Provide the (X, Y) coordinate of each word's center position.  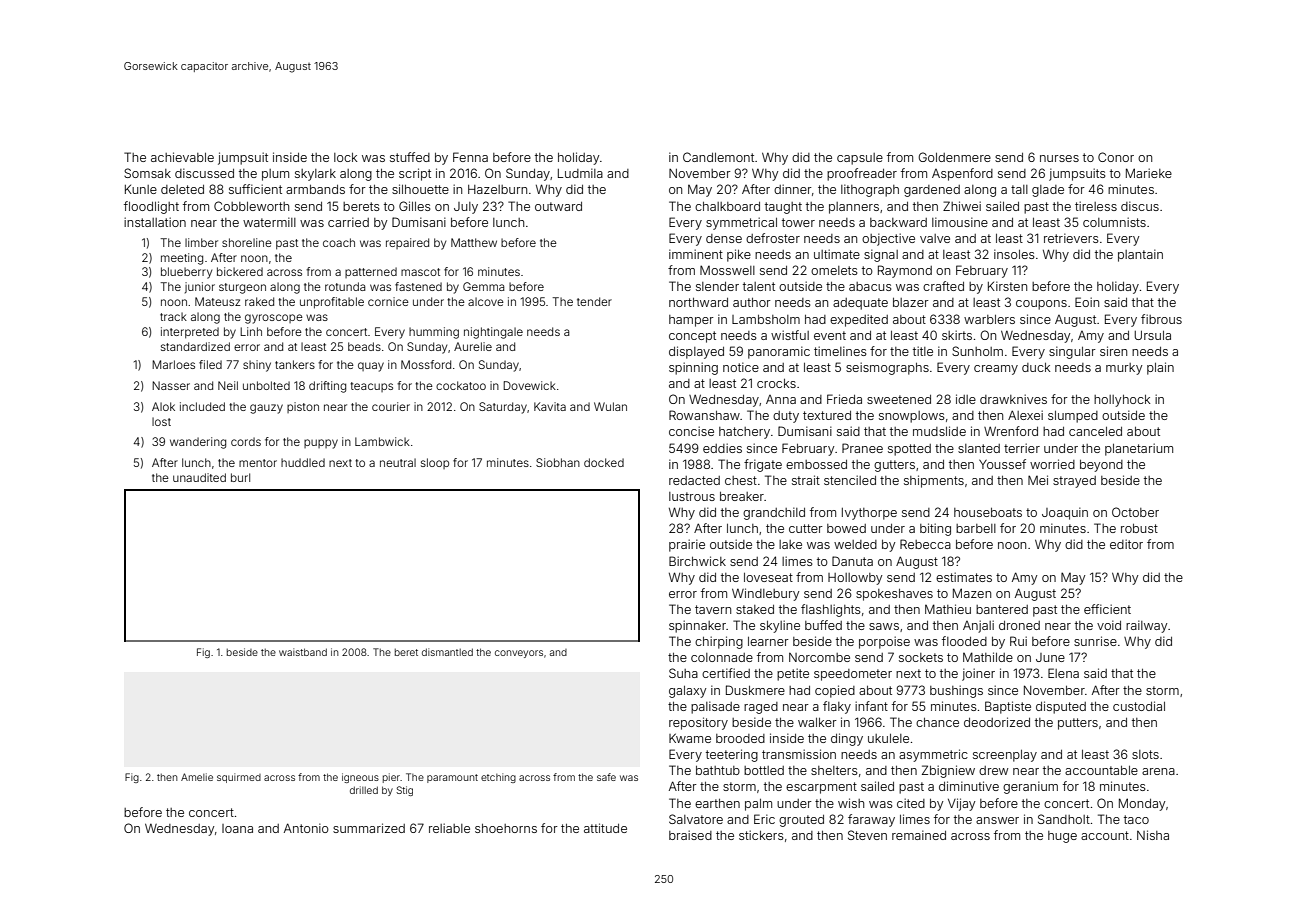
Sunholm (977, 351)
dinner (793, 189)
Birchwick (697, 561)
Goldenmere (954, 157)
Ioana (237, 828)
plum (275, 175)
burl (240, 477)
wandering (198, 443)
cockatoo (461, 385)
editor (1126, 544)
